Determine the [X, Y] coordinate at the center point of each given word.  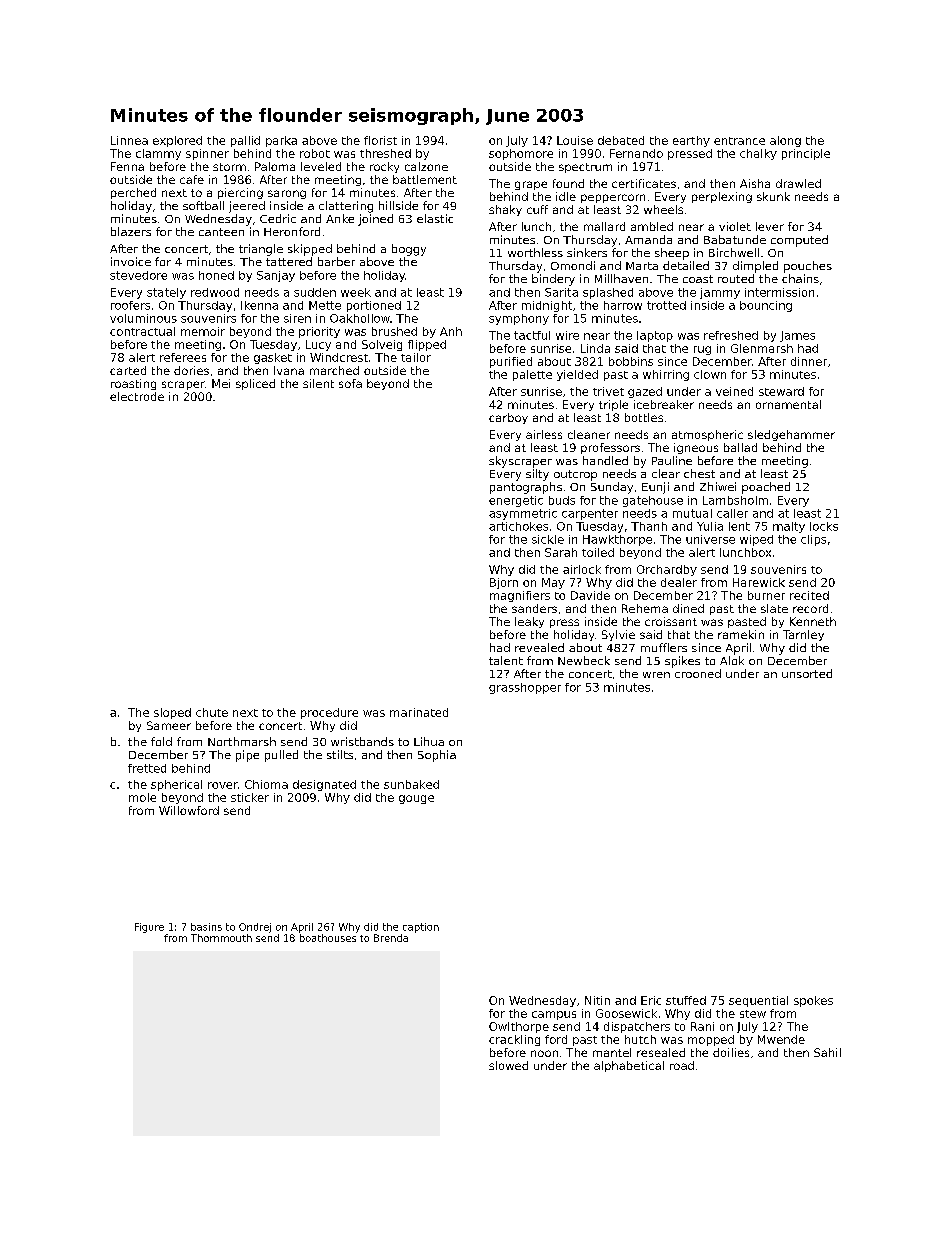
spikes [682, 662]
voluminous [143, 318]
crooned [698, 673]
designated [324, 785]
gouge [416, 799]
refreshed [731, 335]
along [785, 141]
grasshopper [525, 688]
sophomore [521, 154]
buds [562, 500]
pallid [245, 141]
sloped [172, 713]
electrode [137, 396]
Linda [595, 348]
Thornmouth [221, 938]
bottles [644, 417]
